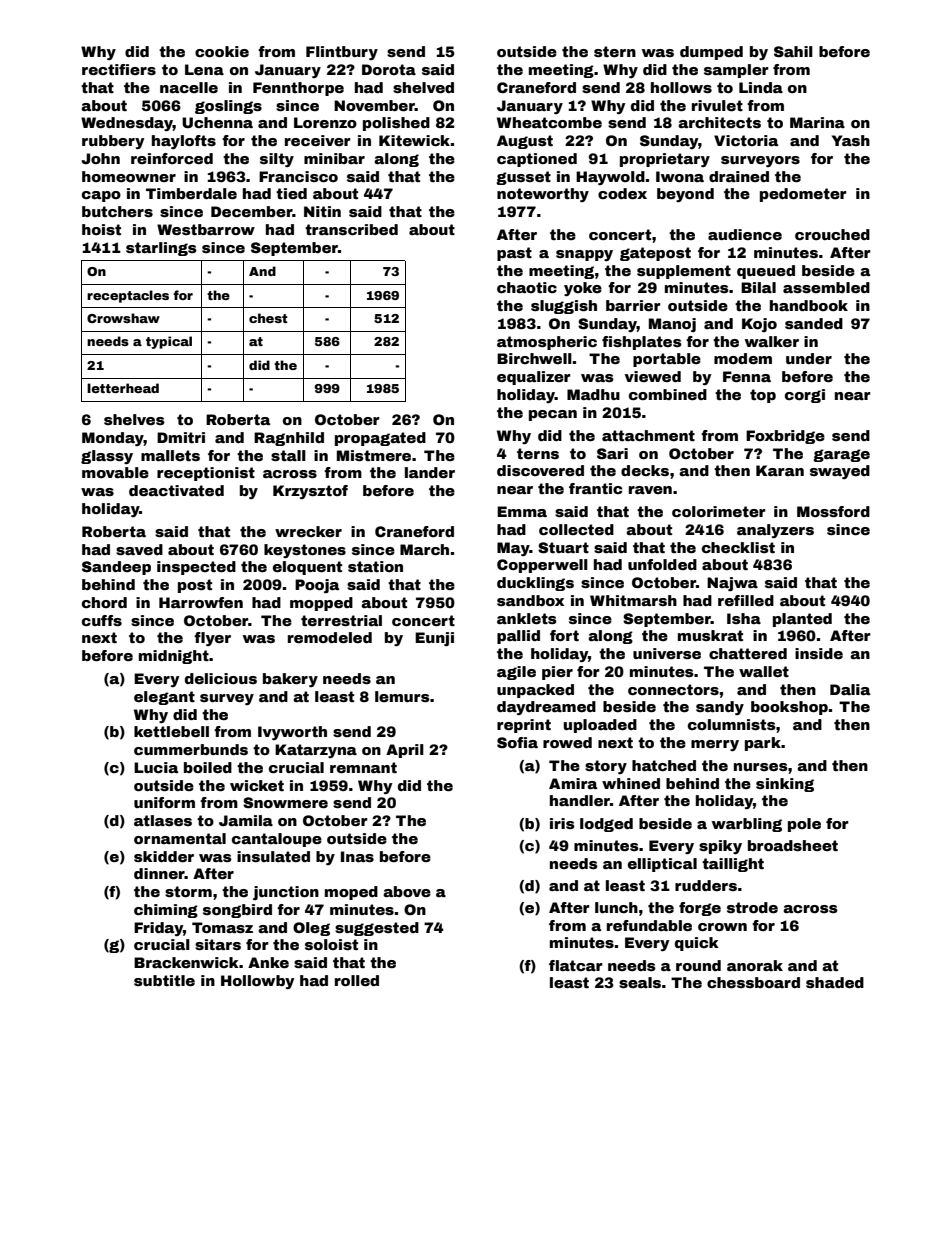 The height and width of the document is (1233, 952). What do you see at coordinates (414, 140) in the document?
I see `Kitewick` at bounding box center [414, 140].
